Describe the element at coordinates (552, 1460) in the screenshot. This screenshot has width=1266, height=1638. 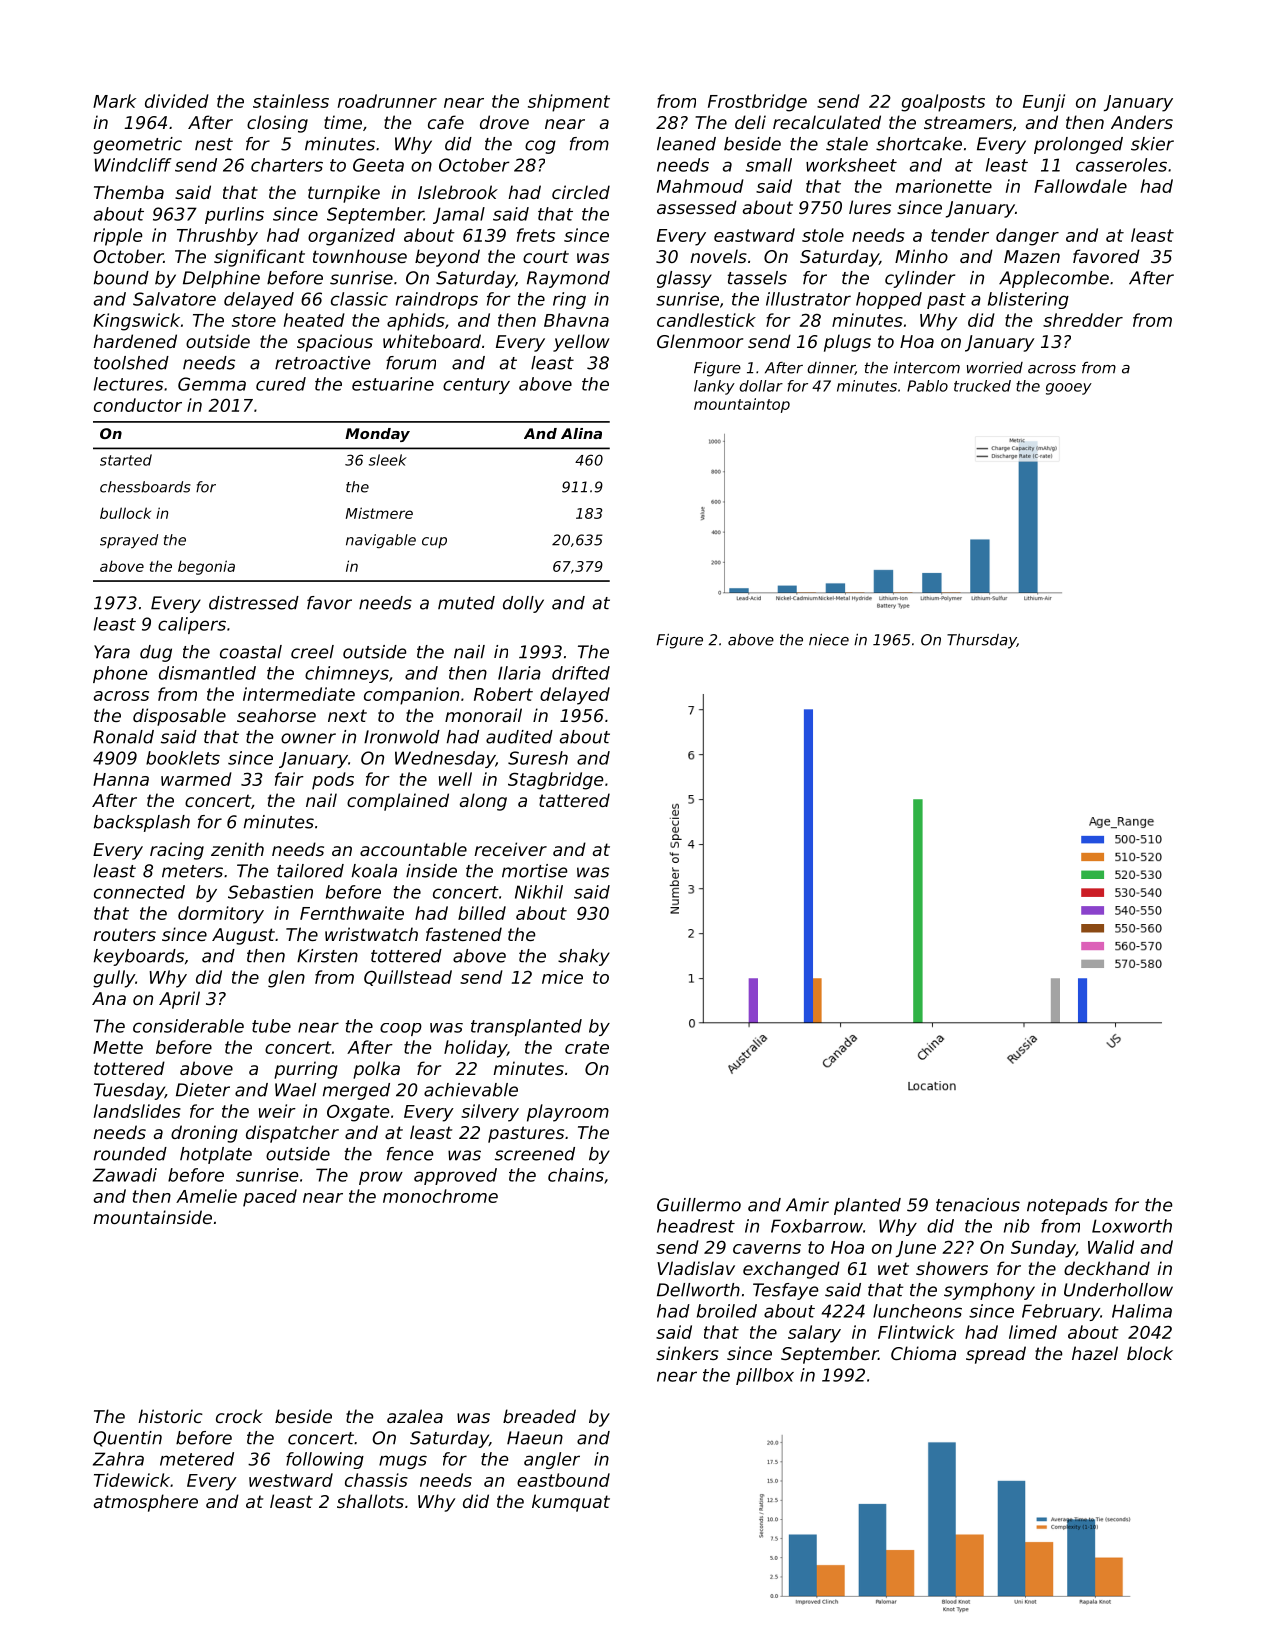
I see `angler` at that location.
